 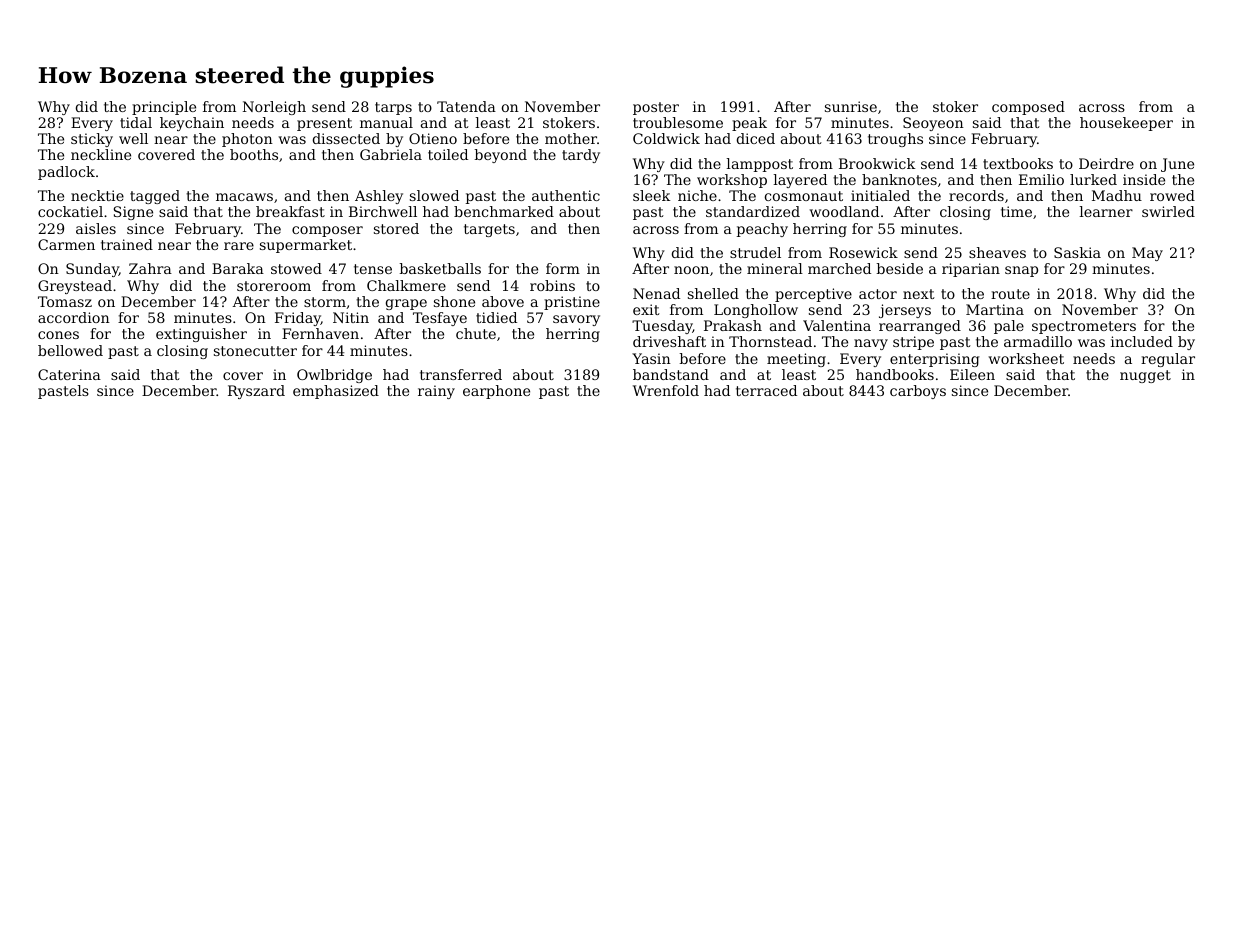 I want to click on Thornstead, so click(x=770, y=341).
